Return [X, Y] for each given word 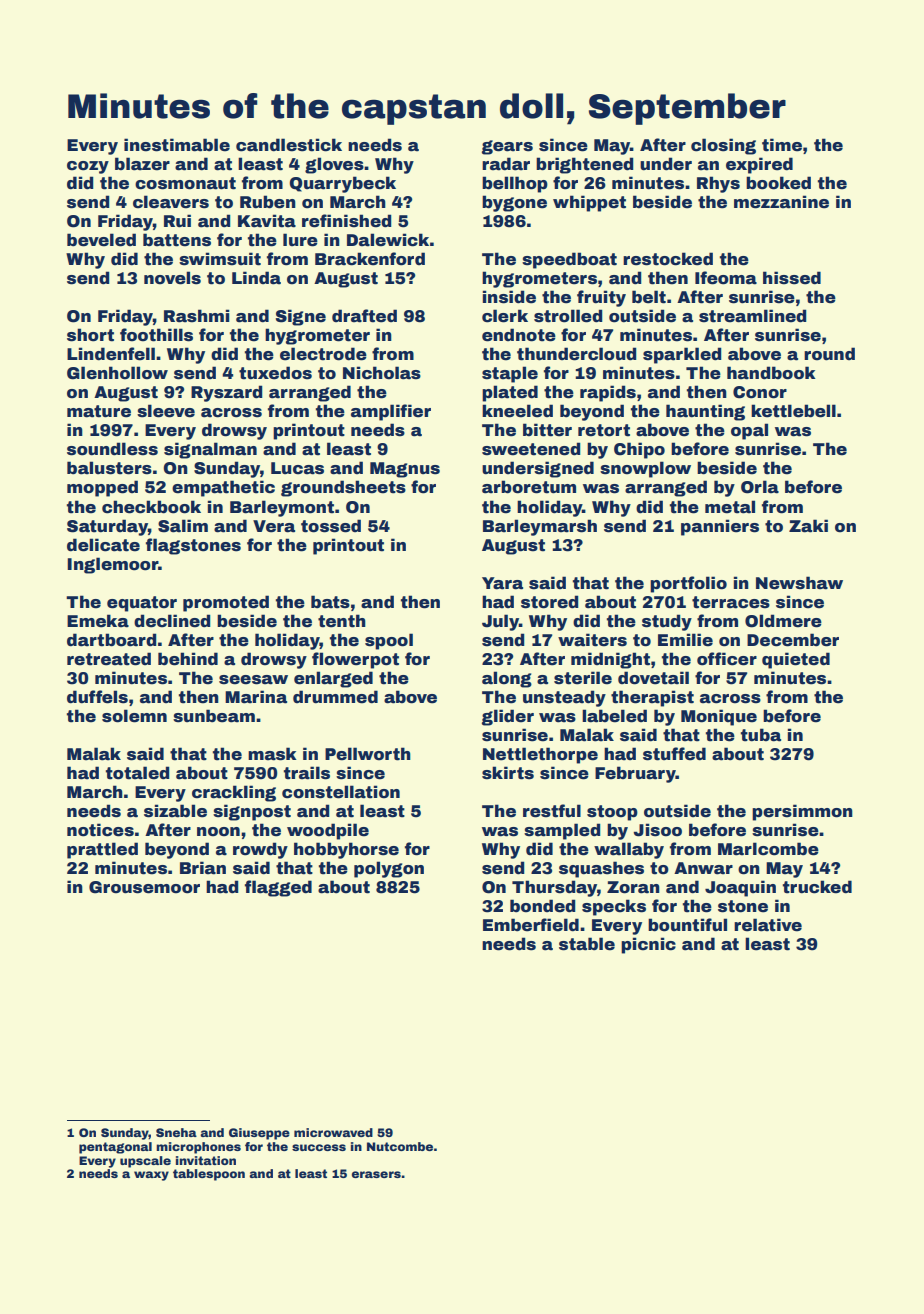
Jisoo [658, 830]
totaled [138, 773]
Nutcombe [400, 1146]
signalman [210, 450]
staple [510, 374]
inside [509, 297]
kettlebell [793, 411]
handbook [771, 373]
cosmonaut [185, 183]
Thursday [554, 888]
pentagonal [115, 1148]
